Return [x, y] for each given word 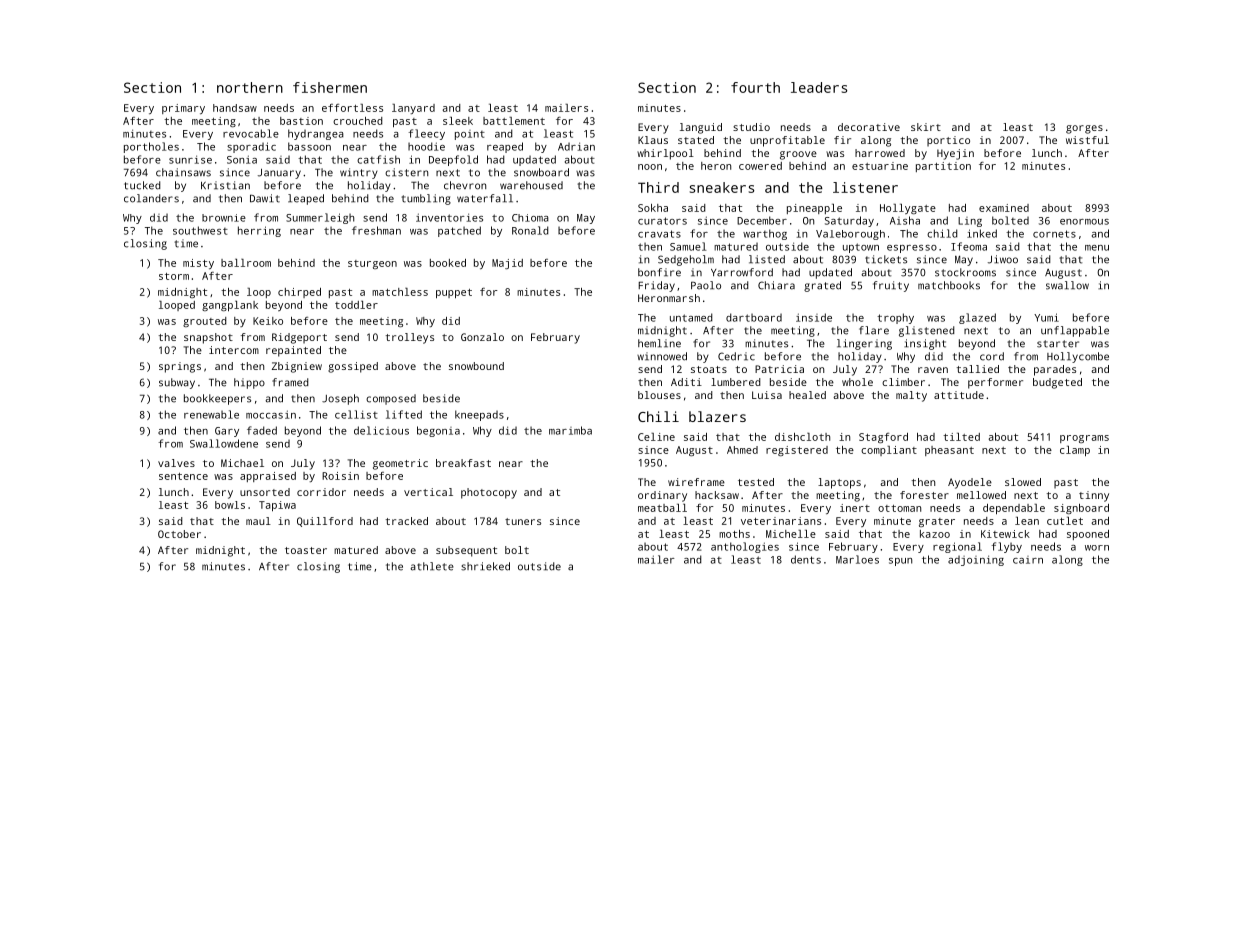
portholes [151, 147]
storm [174, 276]
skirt [926, 127]
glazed [977, 318]
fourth [755, 87]
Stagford [883, 438]
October [179, 534]
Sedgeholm [686, 260]
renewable [211, 414]
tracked [407, 521]
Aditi [686, 382]
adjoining [976, 560]
